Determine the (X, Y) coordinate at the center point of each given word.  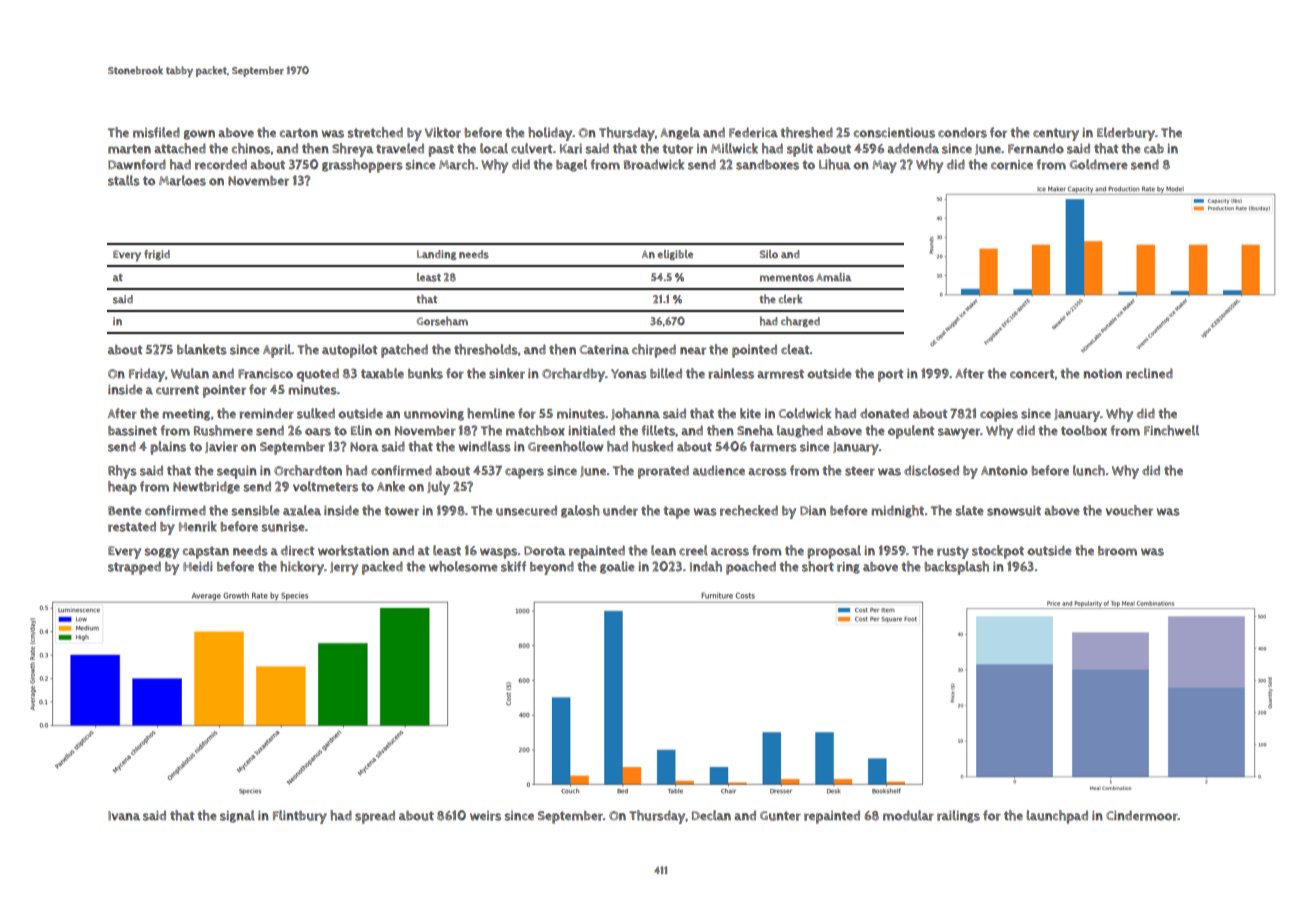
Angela (680, 133)
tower (402, 511)
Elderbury (1126, 134)
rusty (953, 552)
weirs (485, 816)
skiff (513, 566)
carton (299, 133)
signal (237, 816)
